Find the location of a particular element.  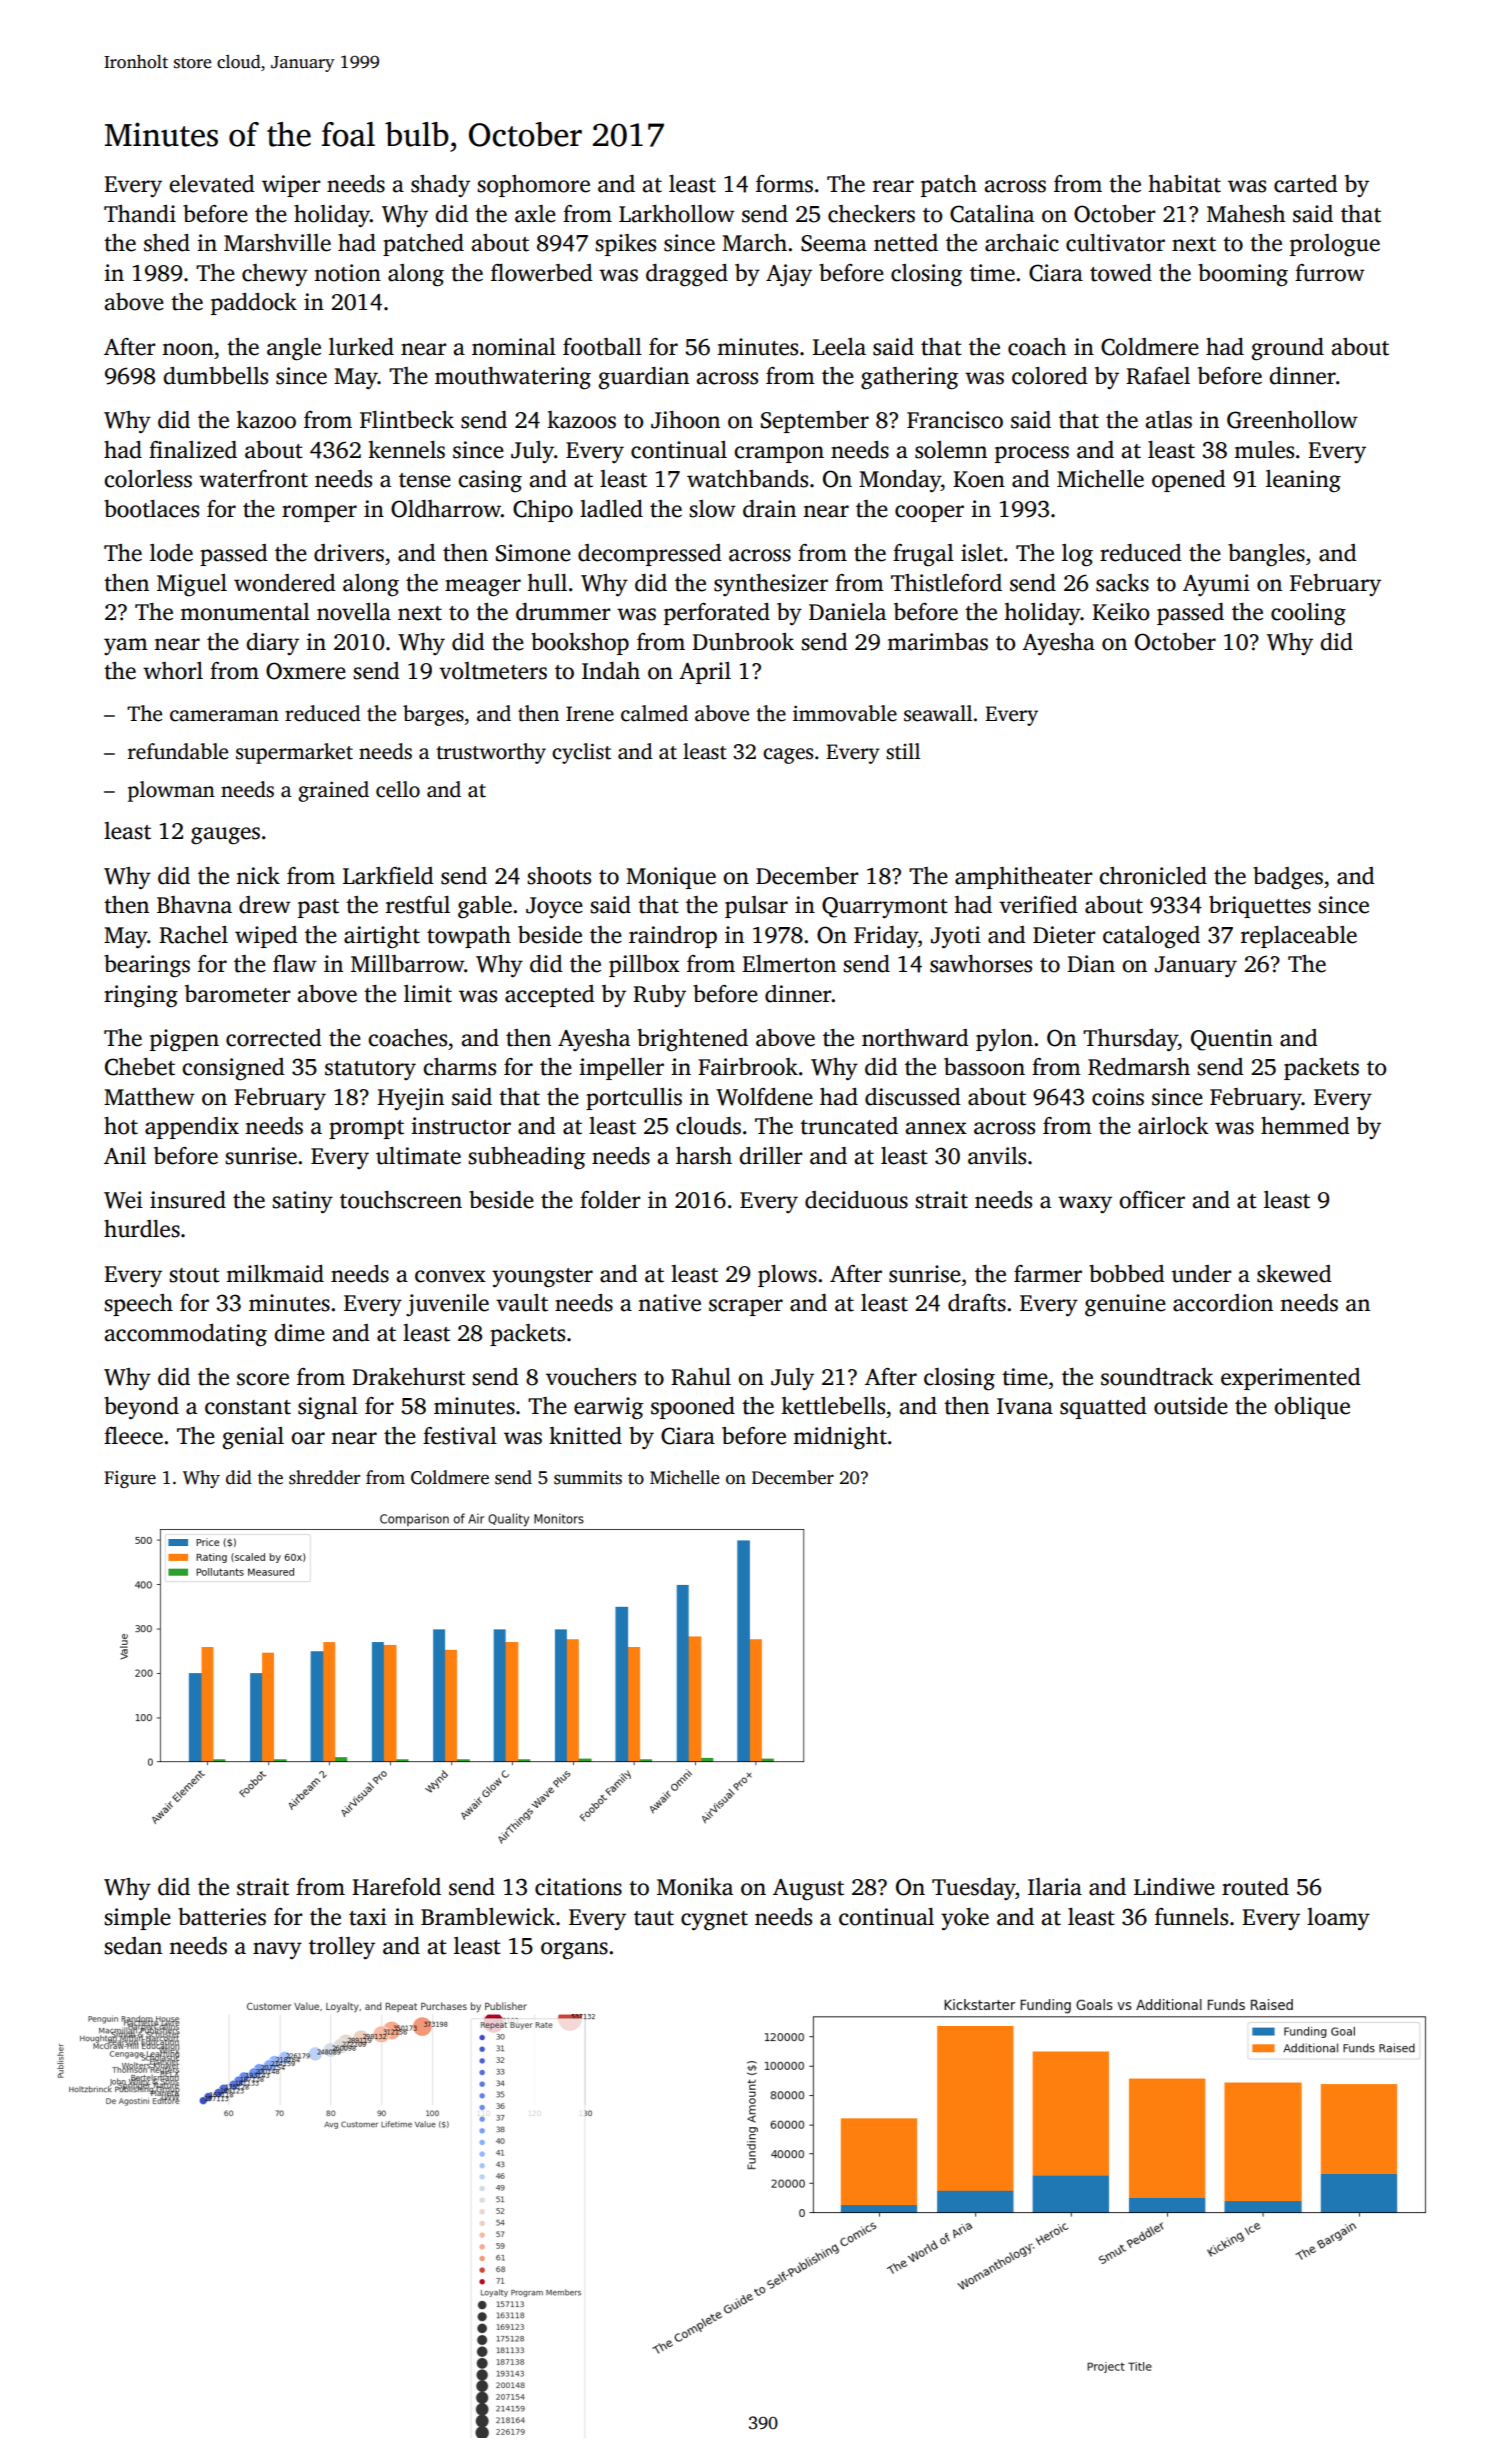

Thandi is located at coordinates (140, 214).
